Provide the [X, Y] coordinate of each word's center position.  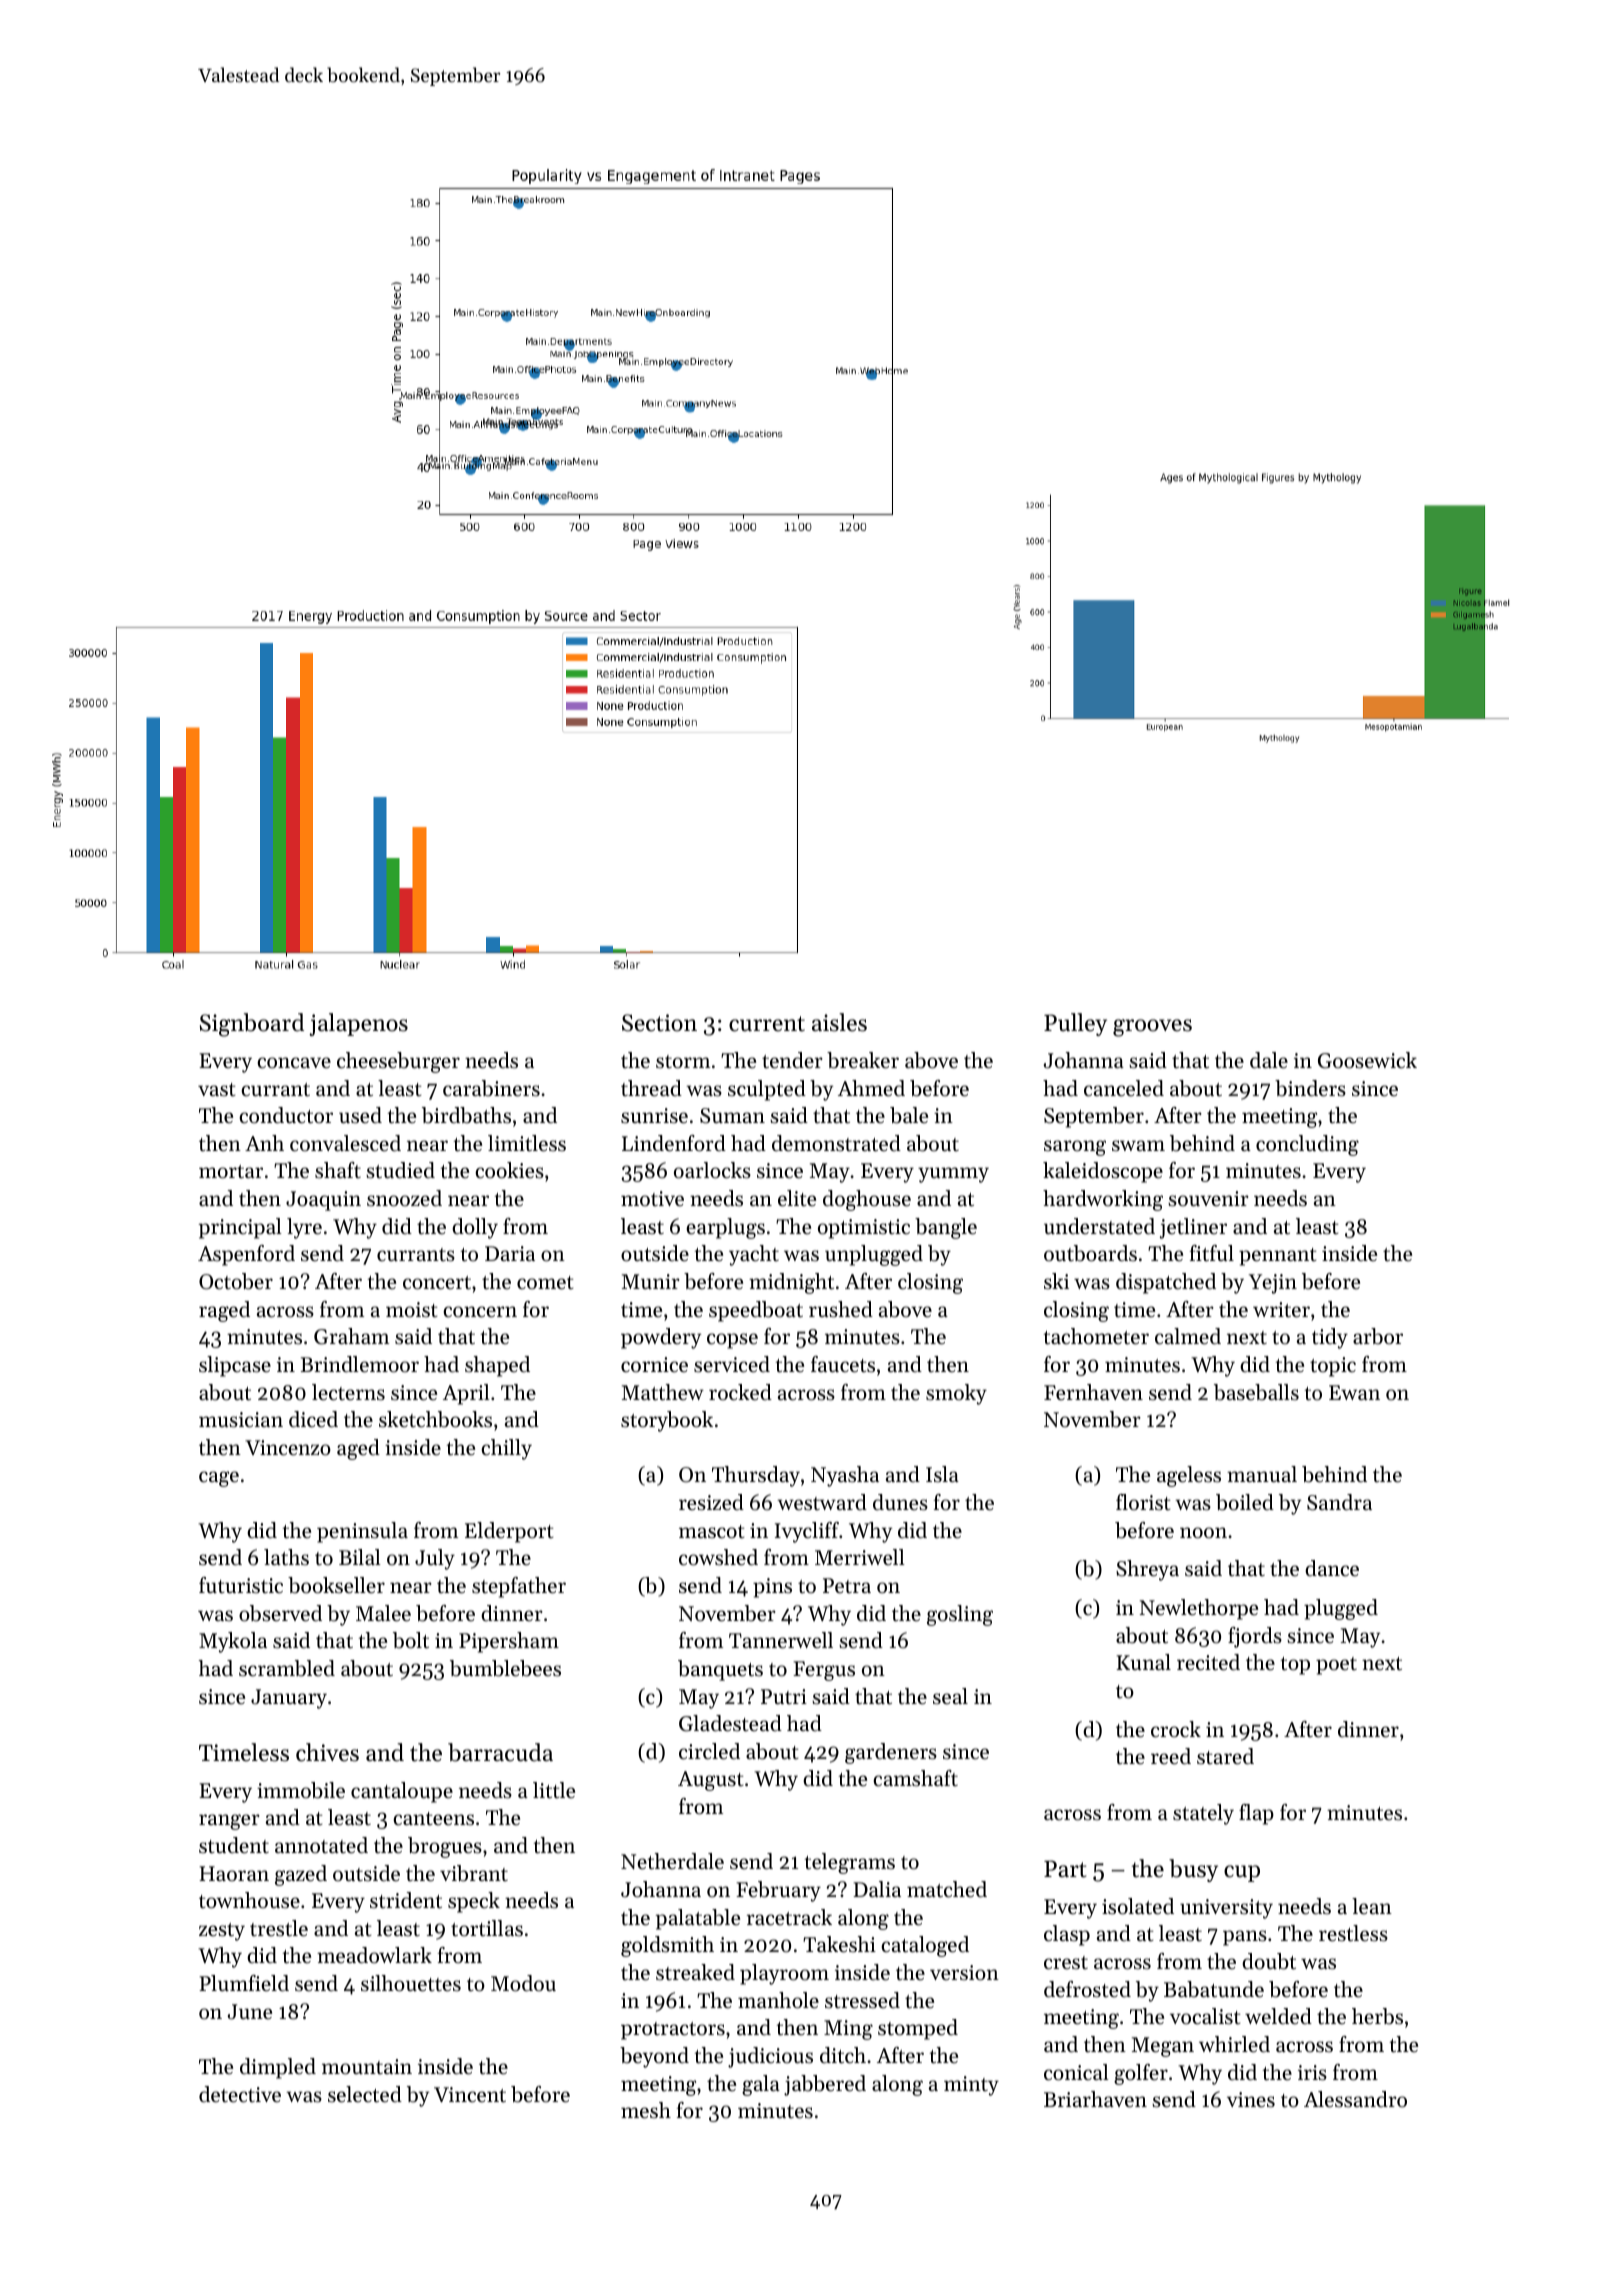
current [767, 1024]
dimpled [278, 2068]
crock [1176, 1729]
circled [709, 1751]
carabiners [491, 1088]
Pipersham [509, 1642]
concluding [1307, 1145]
